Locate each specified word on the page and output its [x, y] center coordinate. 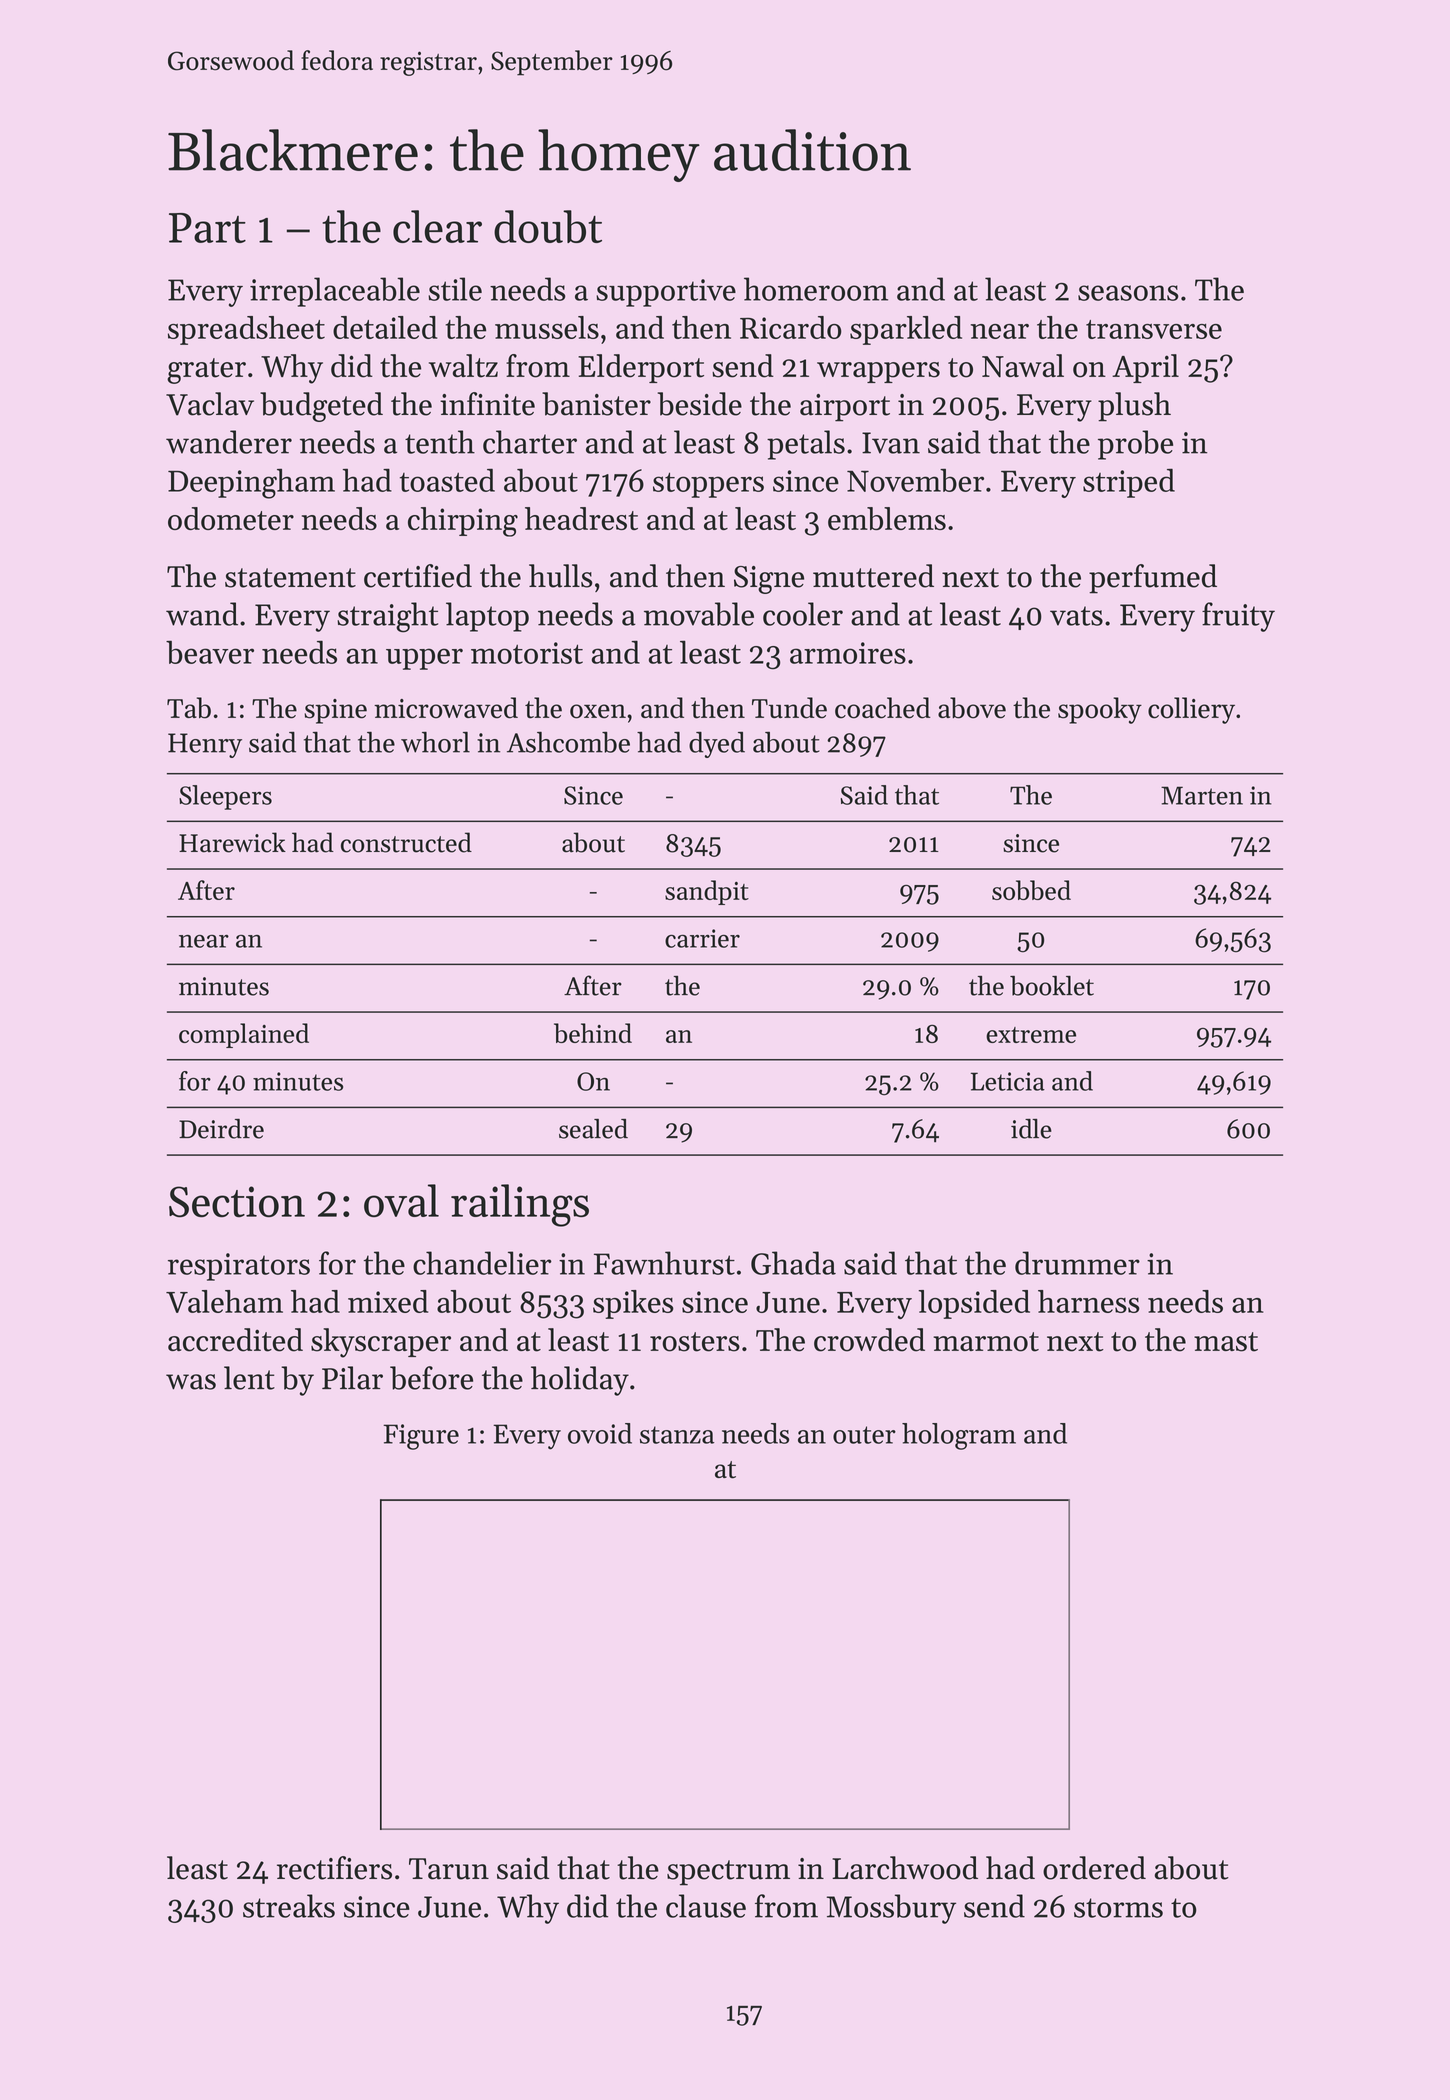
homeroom [816, 289]
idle [1031, 1129]
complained [244, 1035]
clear [437, 226]
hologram [959, 1436]
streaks [289, 1906]
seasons [1128, 293]
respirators [239, 1267]
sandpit [707, 892]
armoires [848, 653]
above [972, 708]
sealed [593, 1129]
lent [249, 1378]
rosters [695, 1342]
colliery [1191, 710]
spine [335, 711]
